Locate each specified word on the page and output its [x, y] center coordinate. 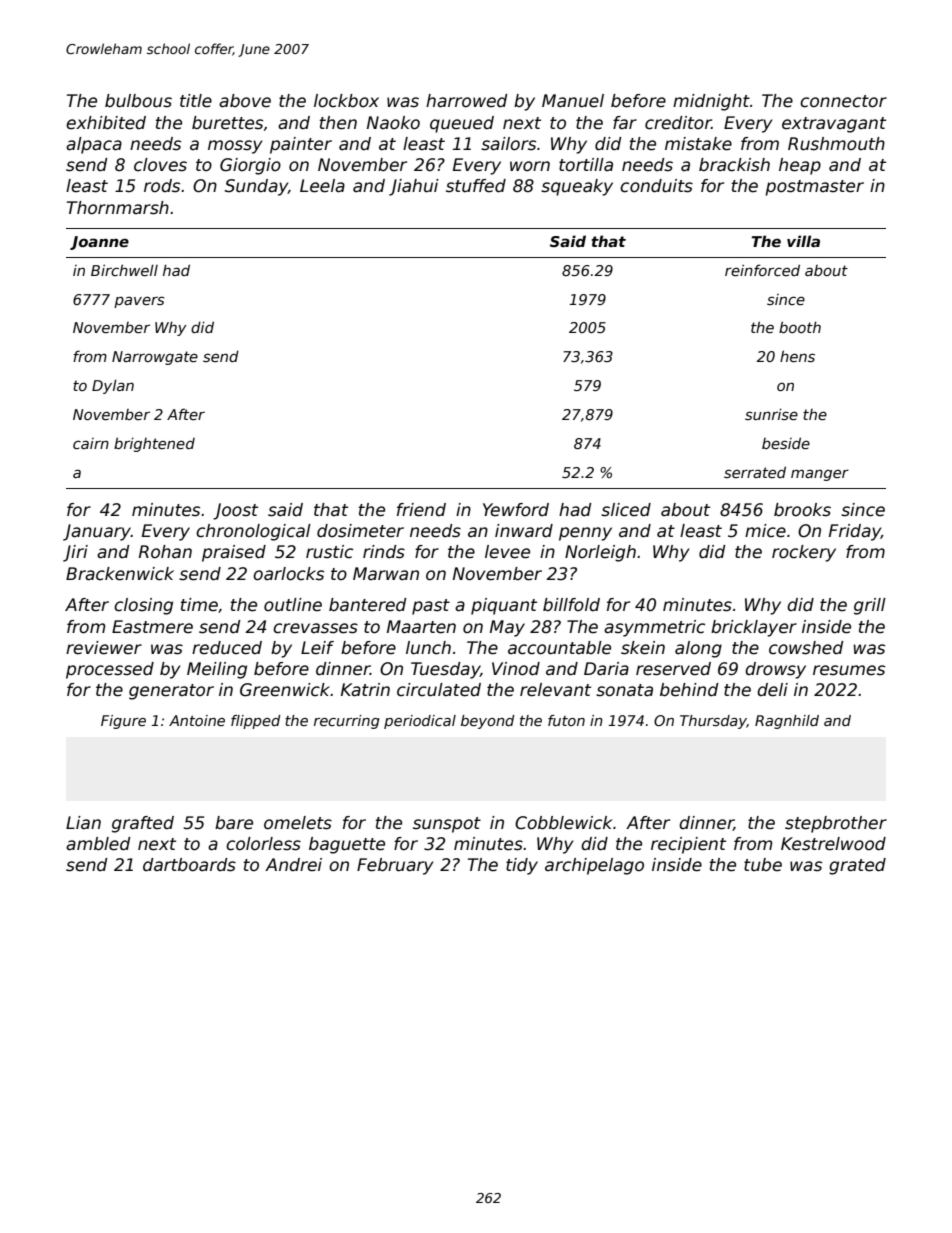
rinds [384, 552]
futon [566, 720]
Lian [83, 823]
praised [234, 553]
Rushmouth [836, 144]
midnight [711, 102]
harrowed [467, 101]
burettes [227, 123]
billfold [571, 604]
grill [870, 606]
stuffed [476, 186]
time [199, 605]
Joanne [99, 243]
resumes [849, 670]
